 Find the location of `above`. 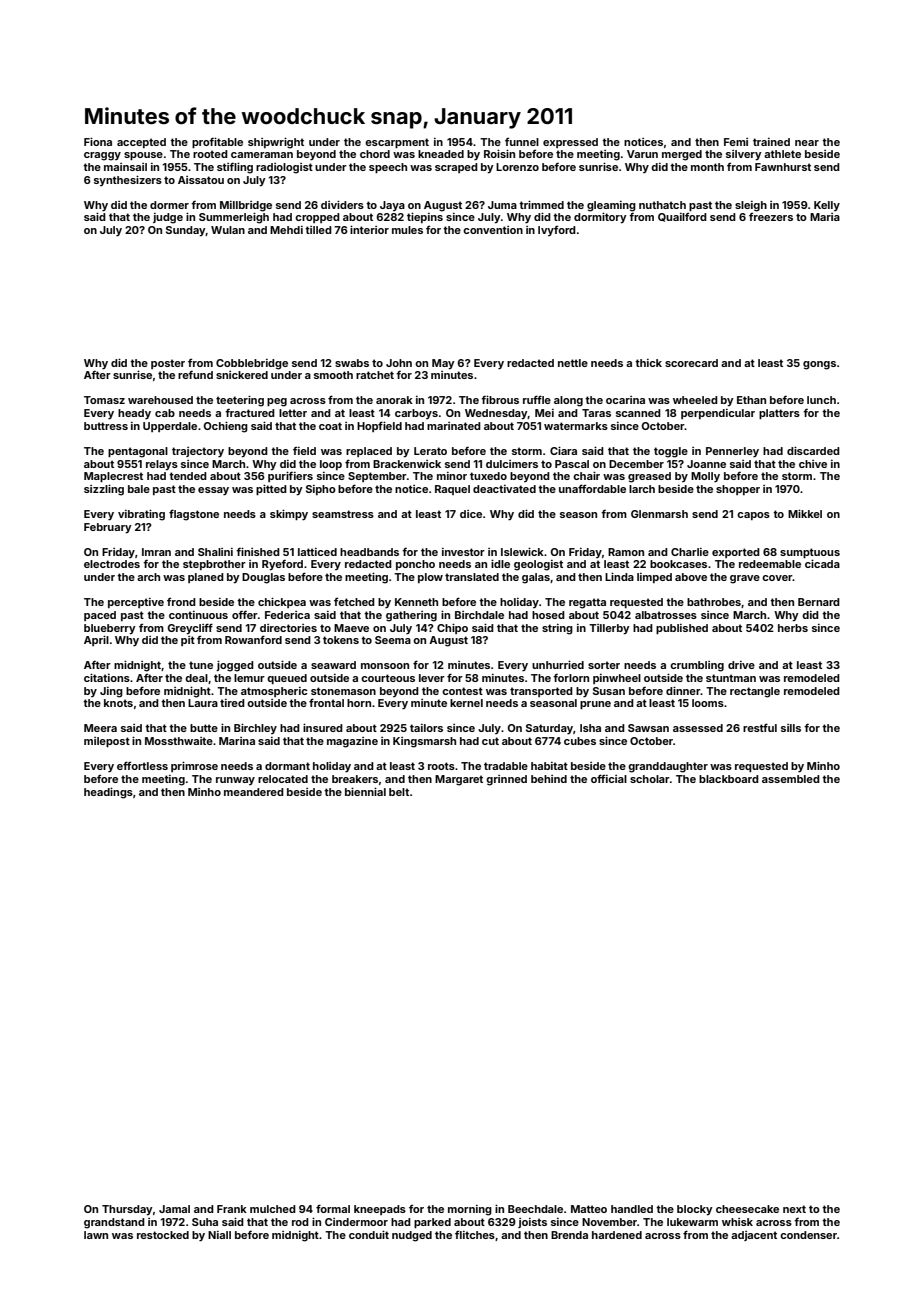

above is located at coordinates (691, 577).
